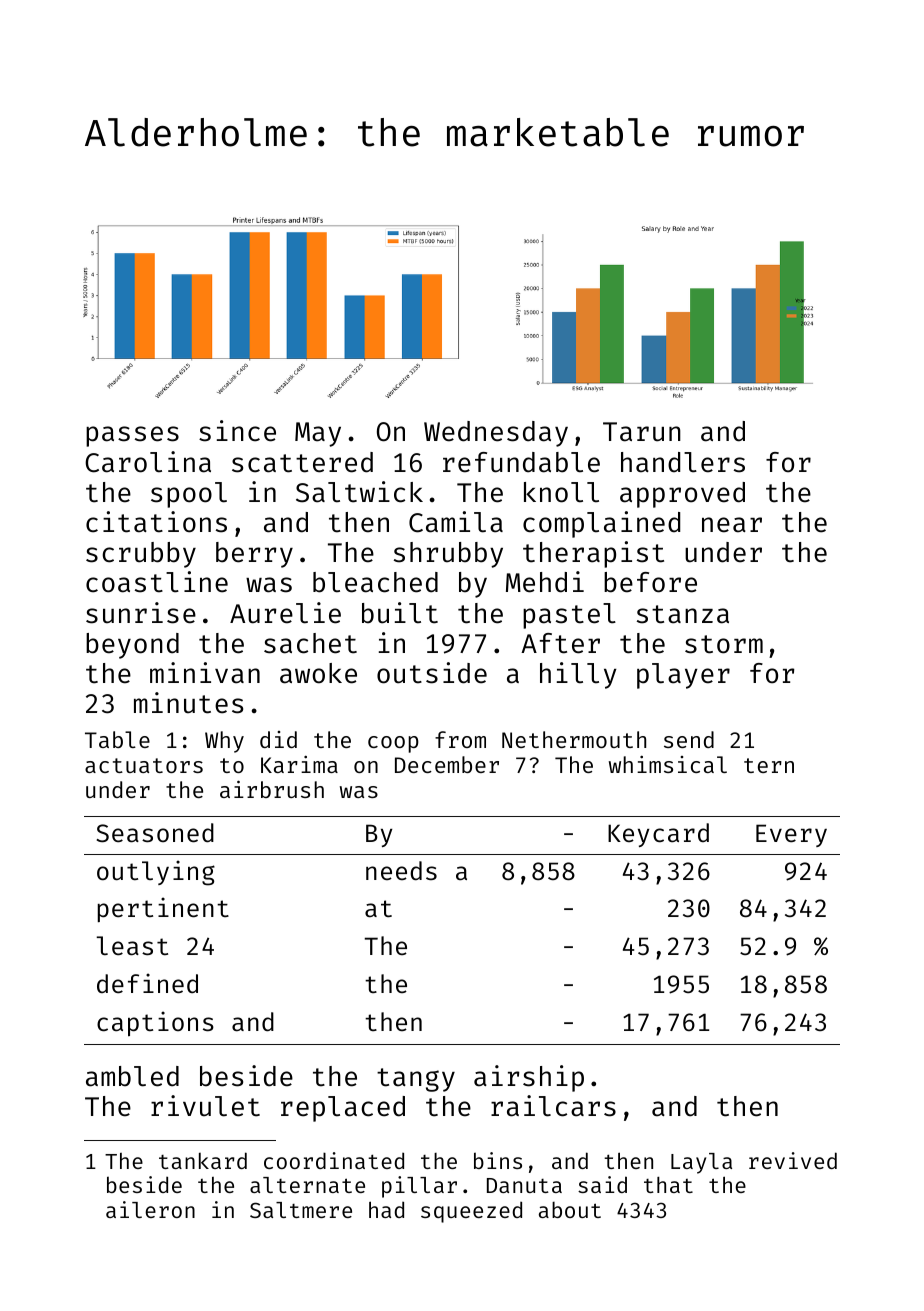 This document has height=1311, width=924. Describe the element at coordinates (156, 522) in the document. I see `citations` at that location.
